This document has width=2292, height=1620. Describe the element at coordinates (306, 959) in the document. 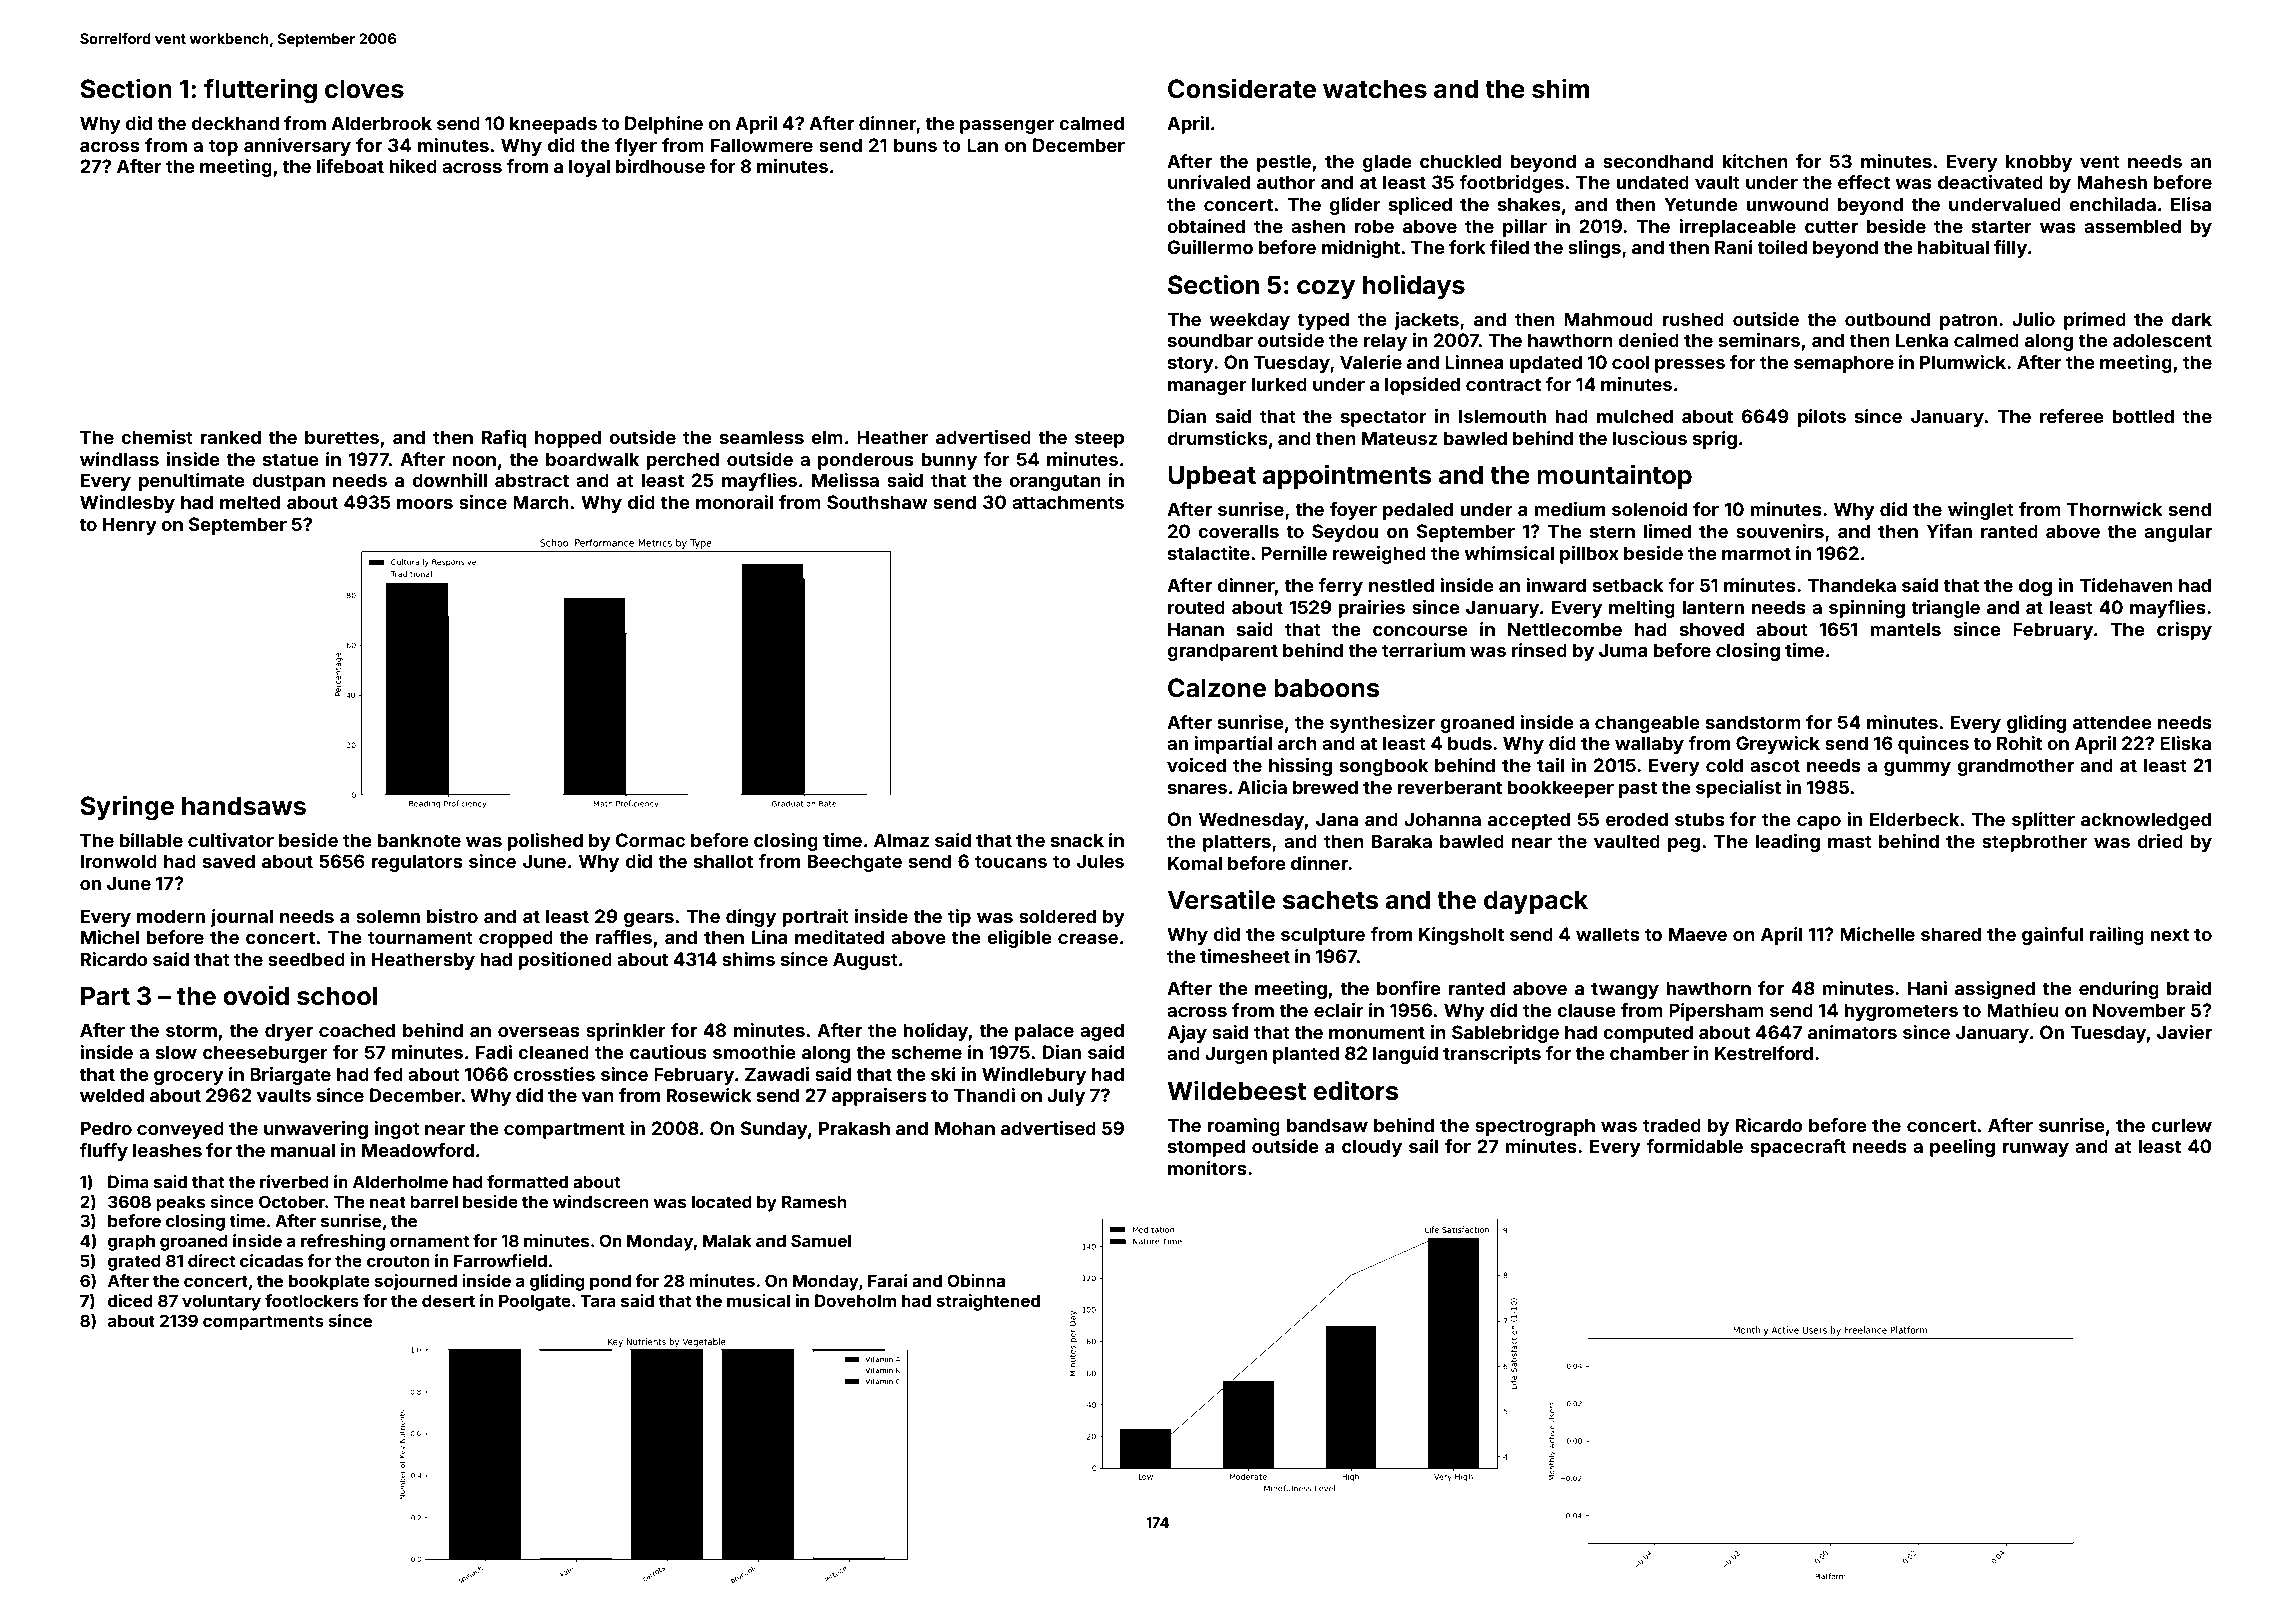

I see `seedbed` at that location.
